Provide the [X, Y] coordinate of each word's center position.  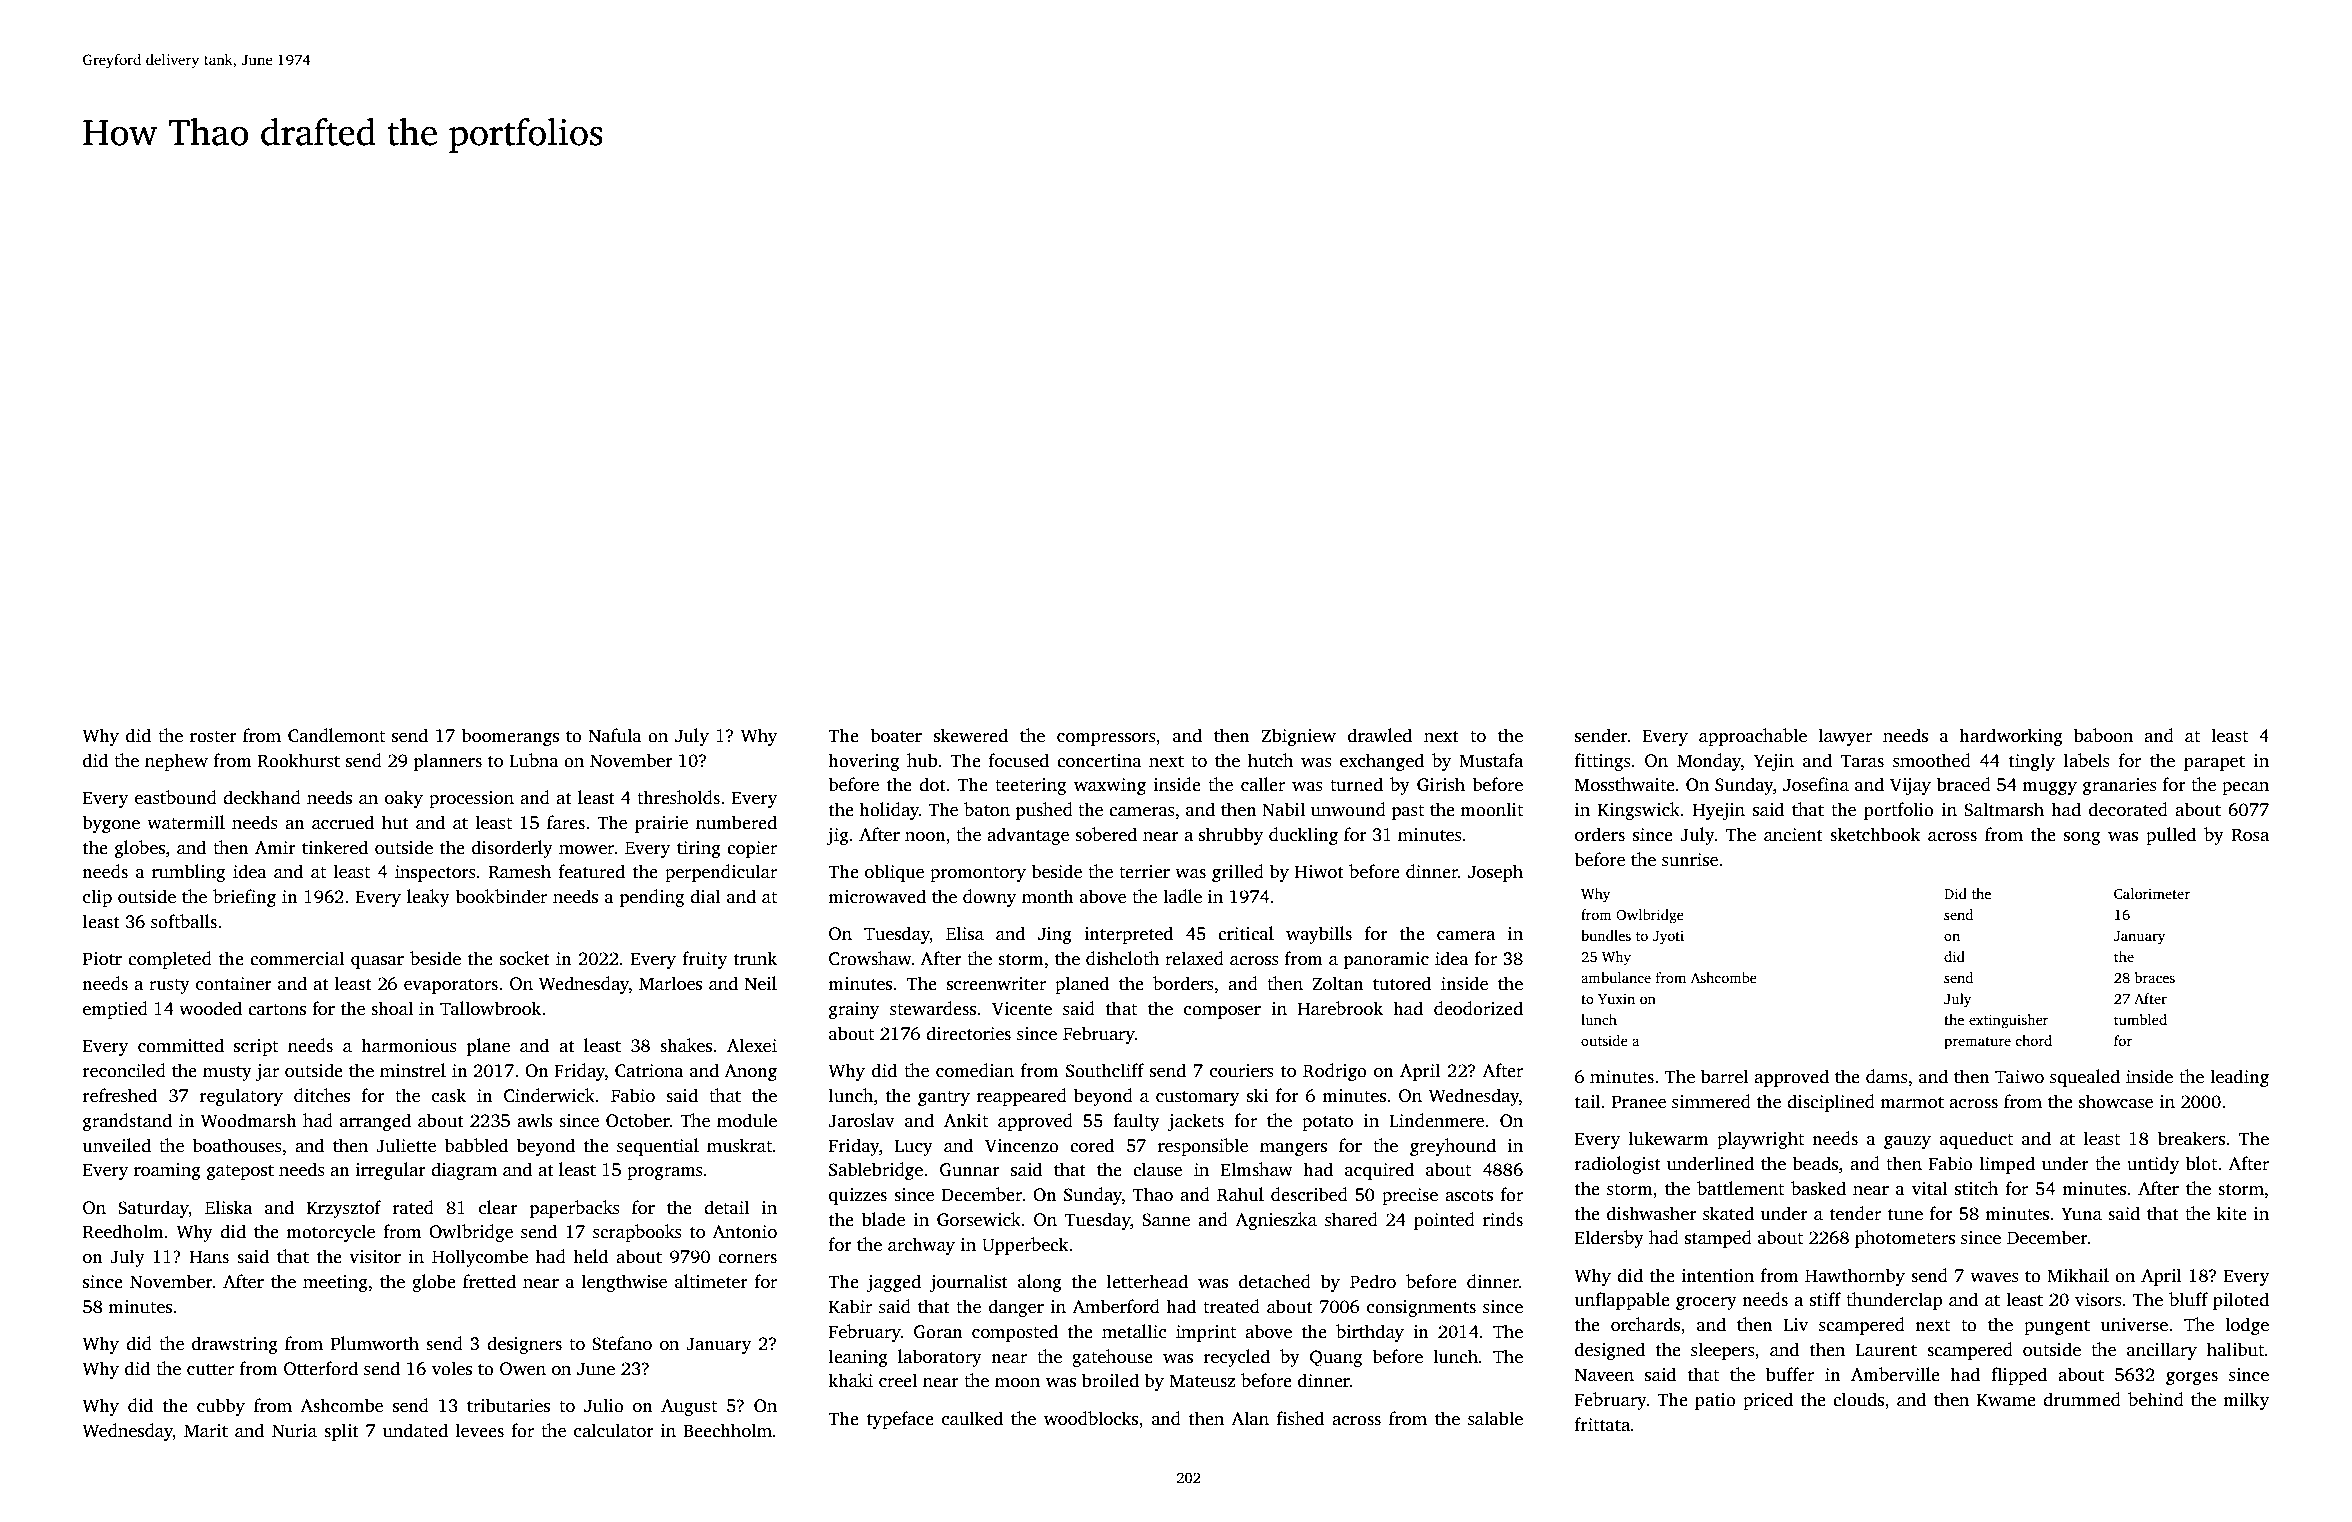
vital [1930, 1188]
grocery [1706, 1303]
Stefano [622, 1343]
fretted [489, 1281]
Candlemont [336, 735]
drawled [1380, 735]
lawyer [1845, 737]
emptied [115, 1010]
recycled [1237, 1358]
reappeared [1022, 1097]
